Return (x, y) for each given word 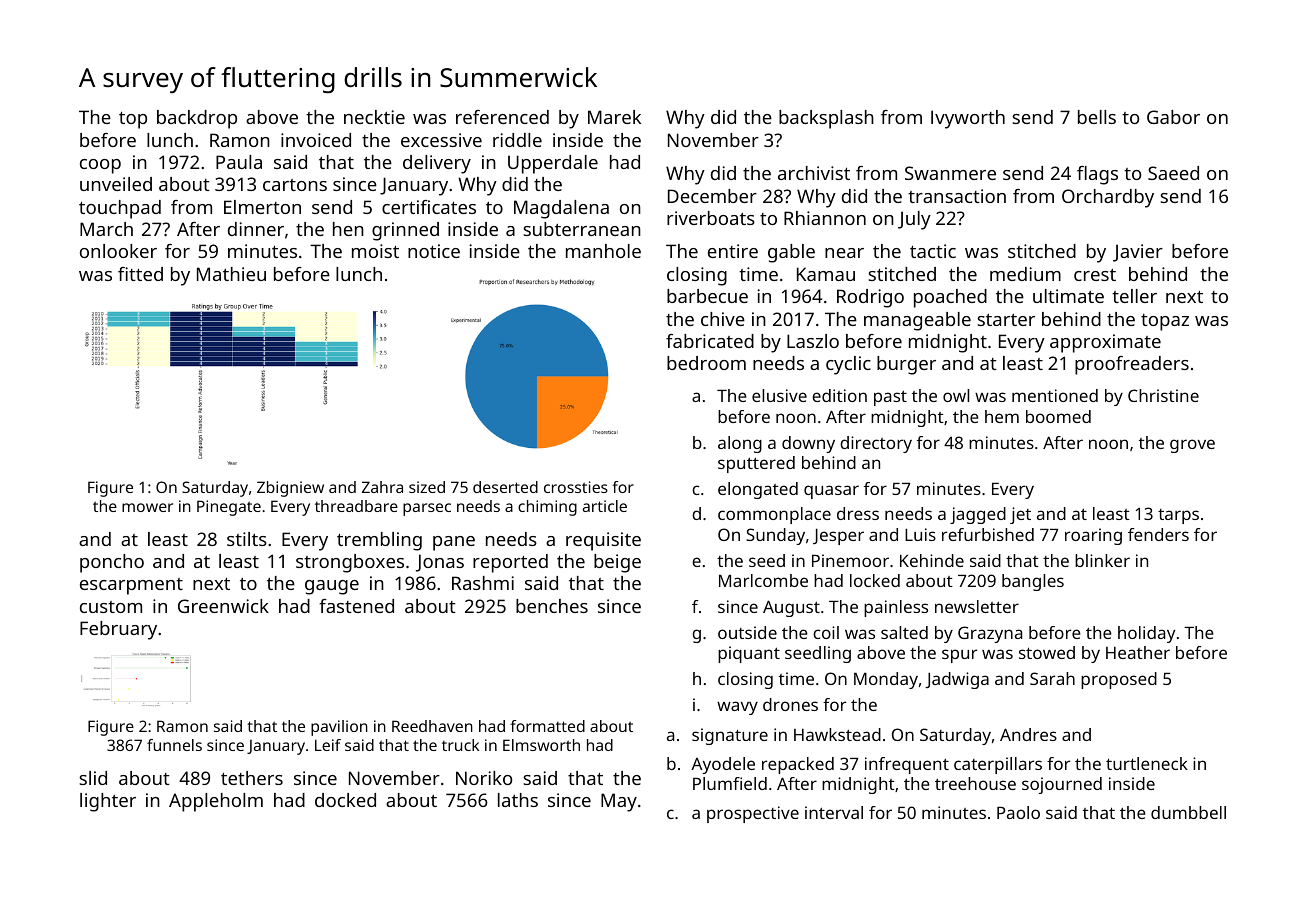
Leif (328, 745)
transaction (957, 196)
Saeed (1173, 173)
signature (730, 736)
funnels (174, 745)
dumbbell (1188, 812)
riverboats (711, 218)
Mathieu (231, 274)
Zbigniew (290, 489)
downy (808, 444)
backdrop (197, 119)
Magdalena (561, 209)
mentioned (1055, 395)
